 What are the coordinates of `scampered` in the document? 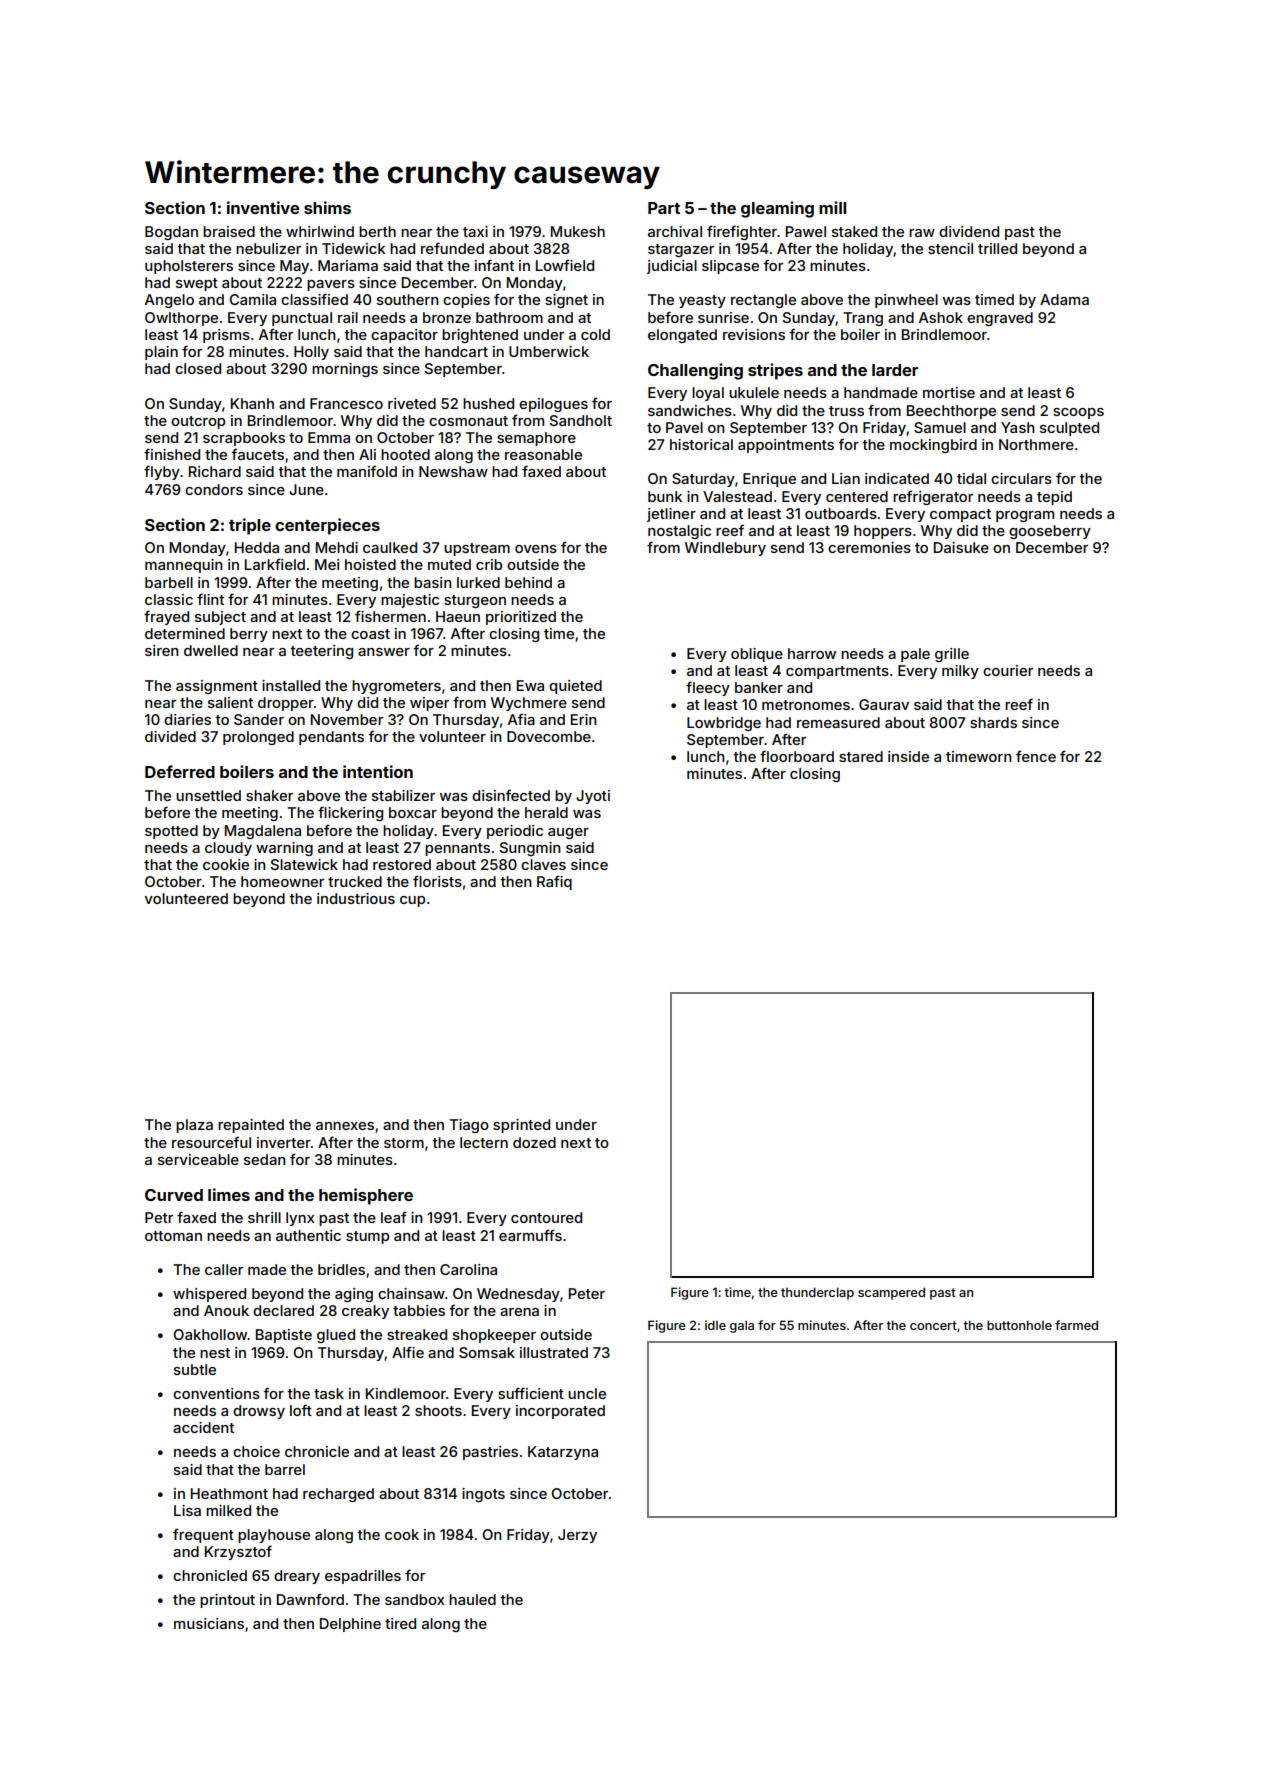 It's located at (891, 1293).
